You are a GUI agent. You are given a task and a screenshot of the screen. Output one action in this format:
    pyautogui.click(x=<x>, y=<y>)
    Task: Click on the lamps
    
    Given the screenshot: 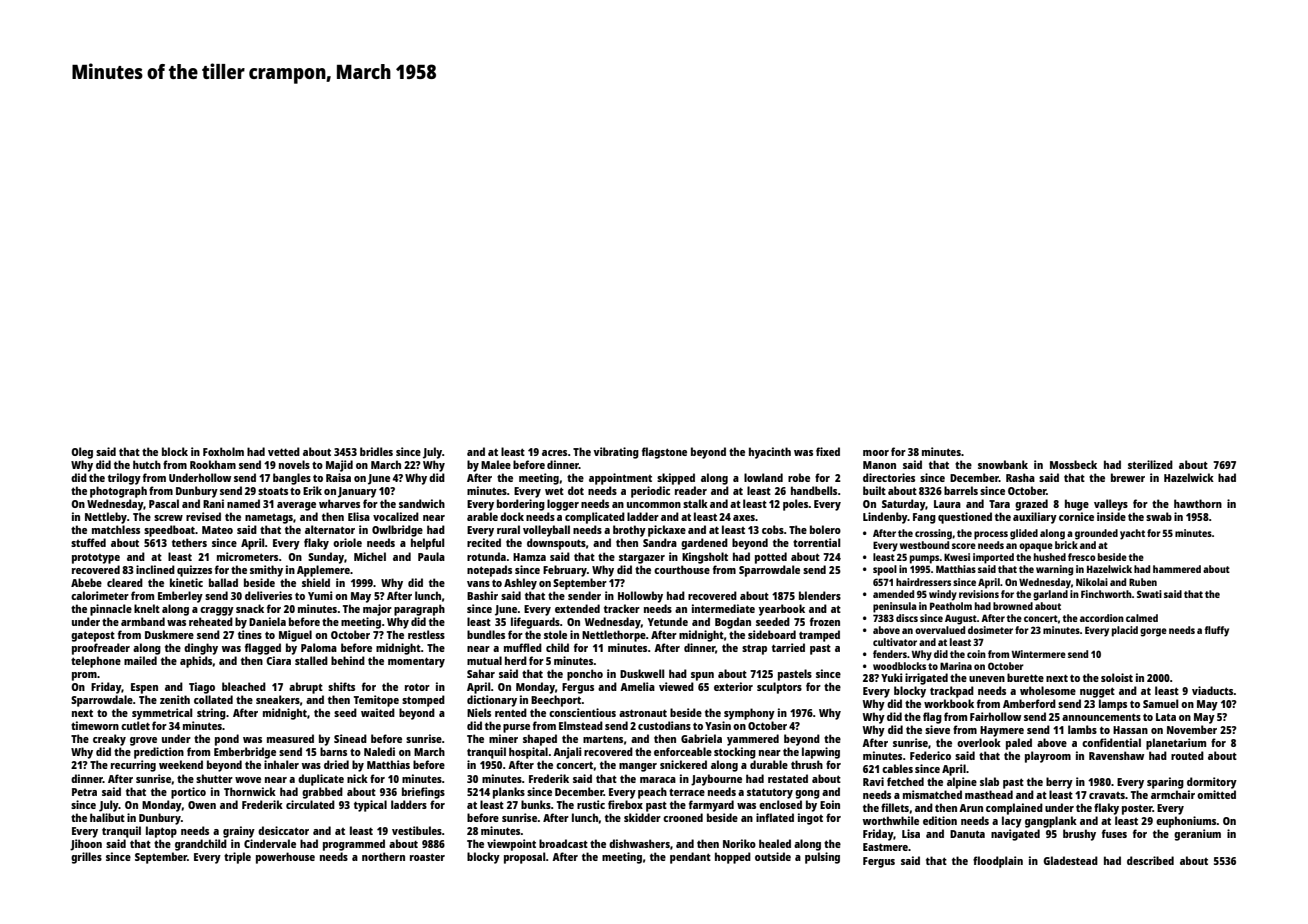 What is the action you would take?
    pyautogui.click(x=1113, y=705)
